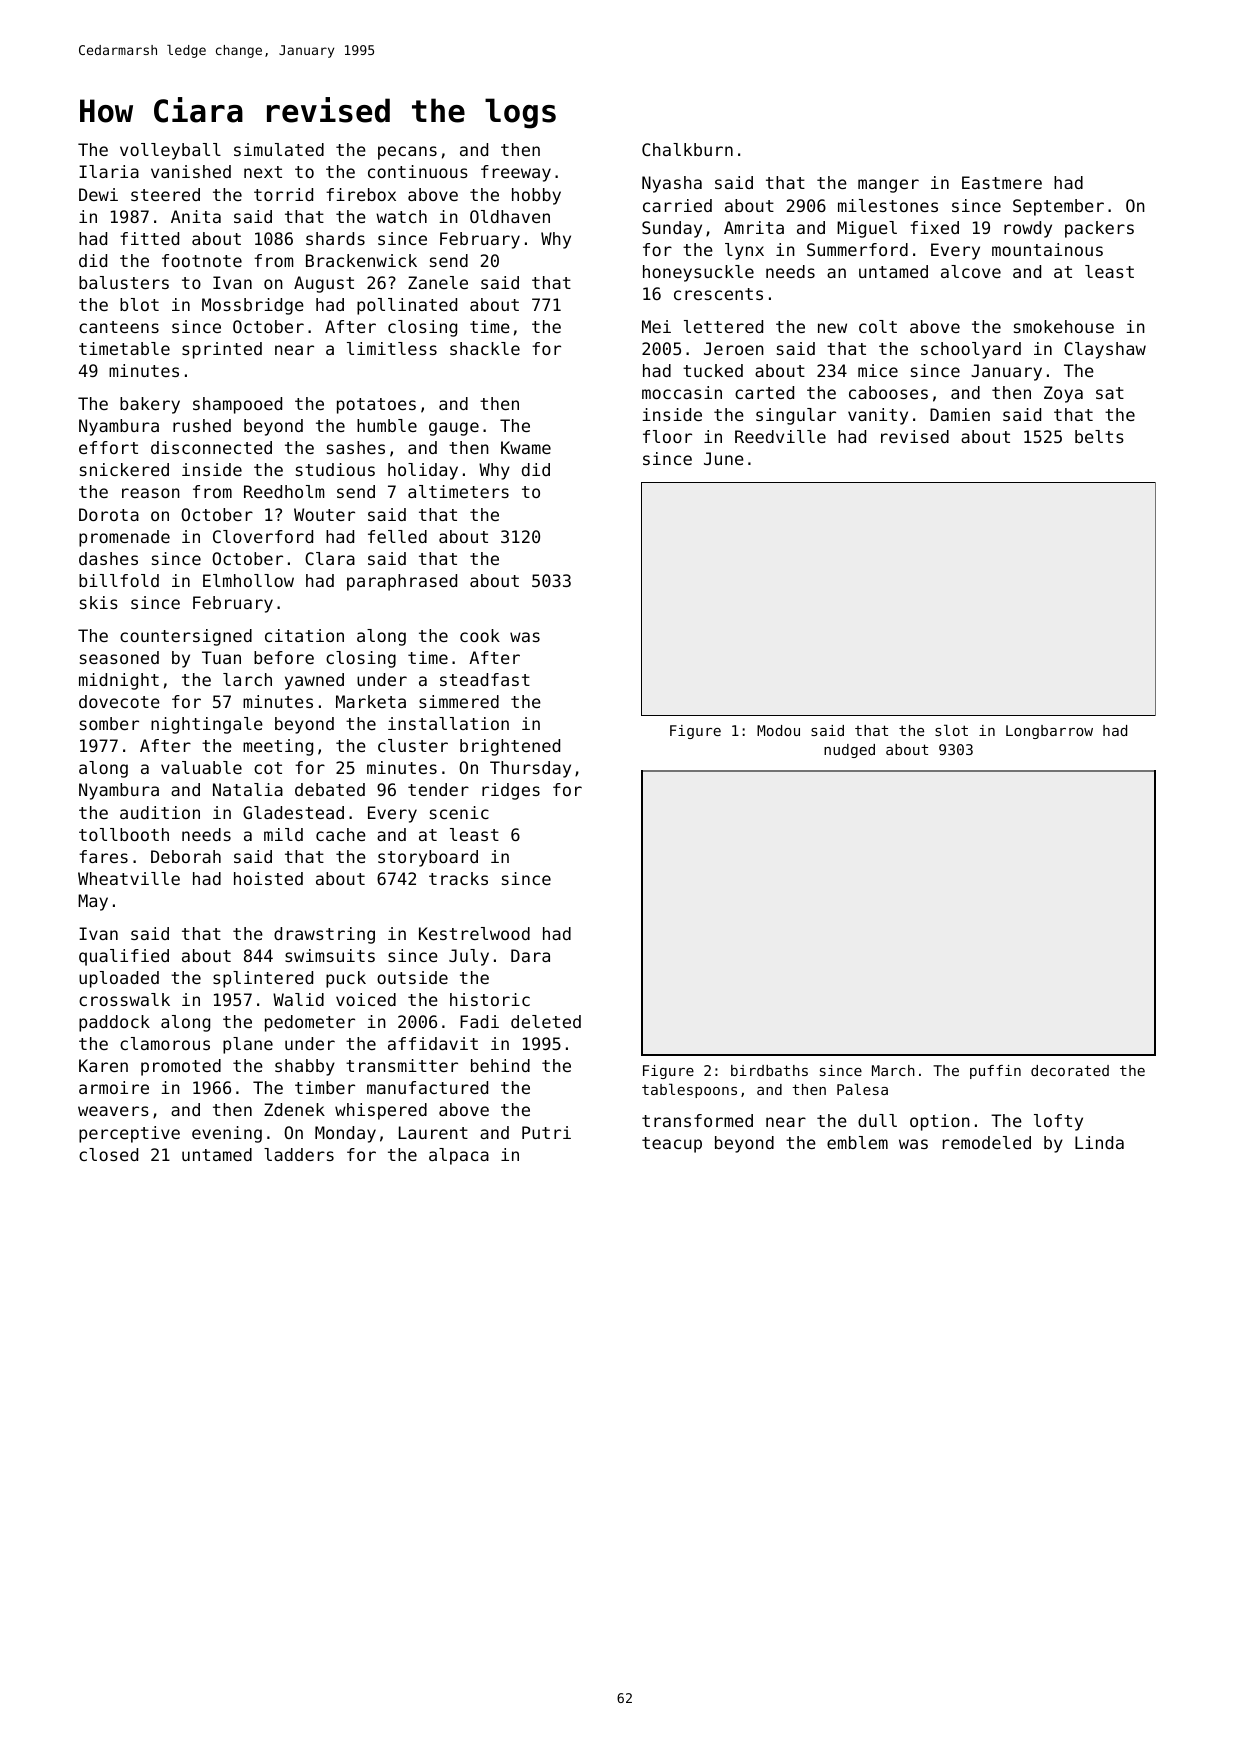  I want to click on schoolyard, so click(971, 350).
